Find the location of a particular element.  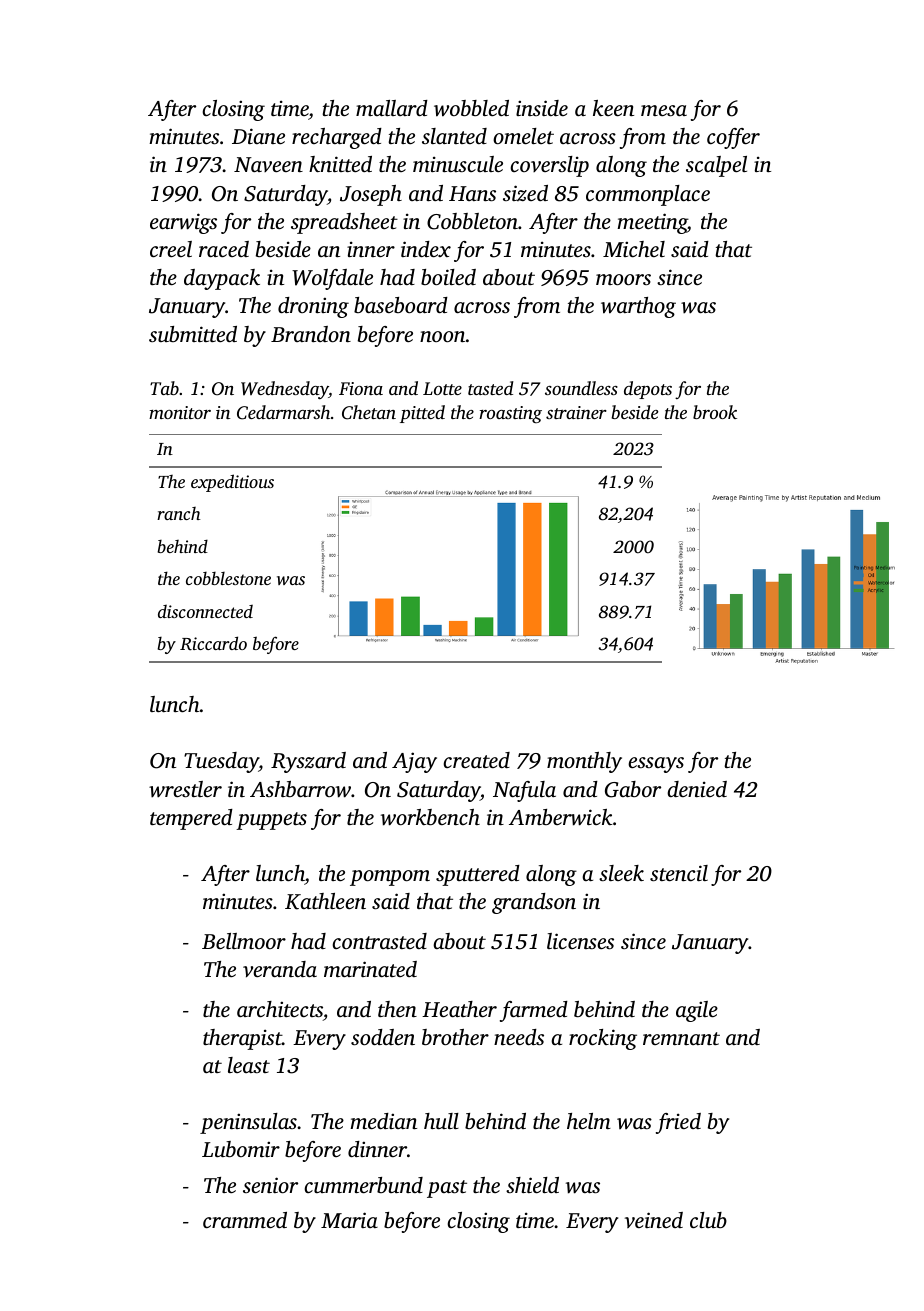

minuscule is located at coordinates (458, 164).
